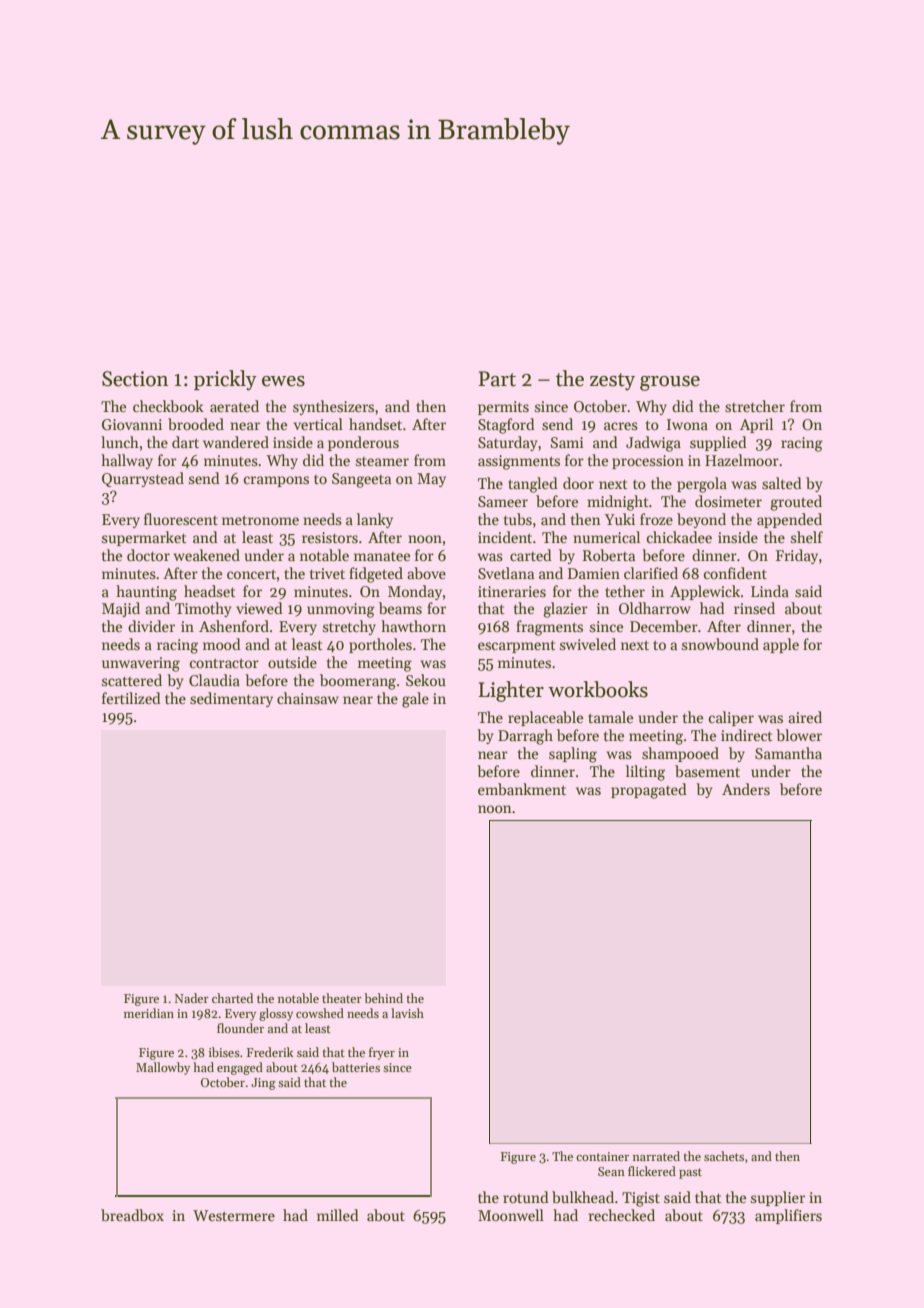 The height and width of the screenshot is (1308, 924). What do you see at coordinates (670, 383) in the screenshot?
I see `grouse` at bounding box center [670, 383].
